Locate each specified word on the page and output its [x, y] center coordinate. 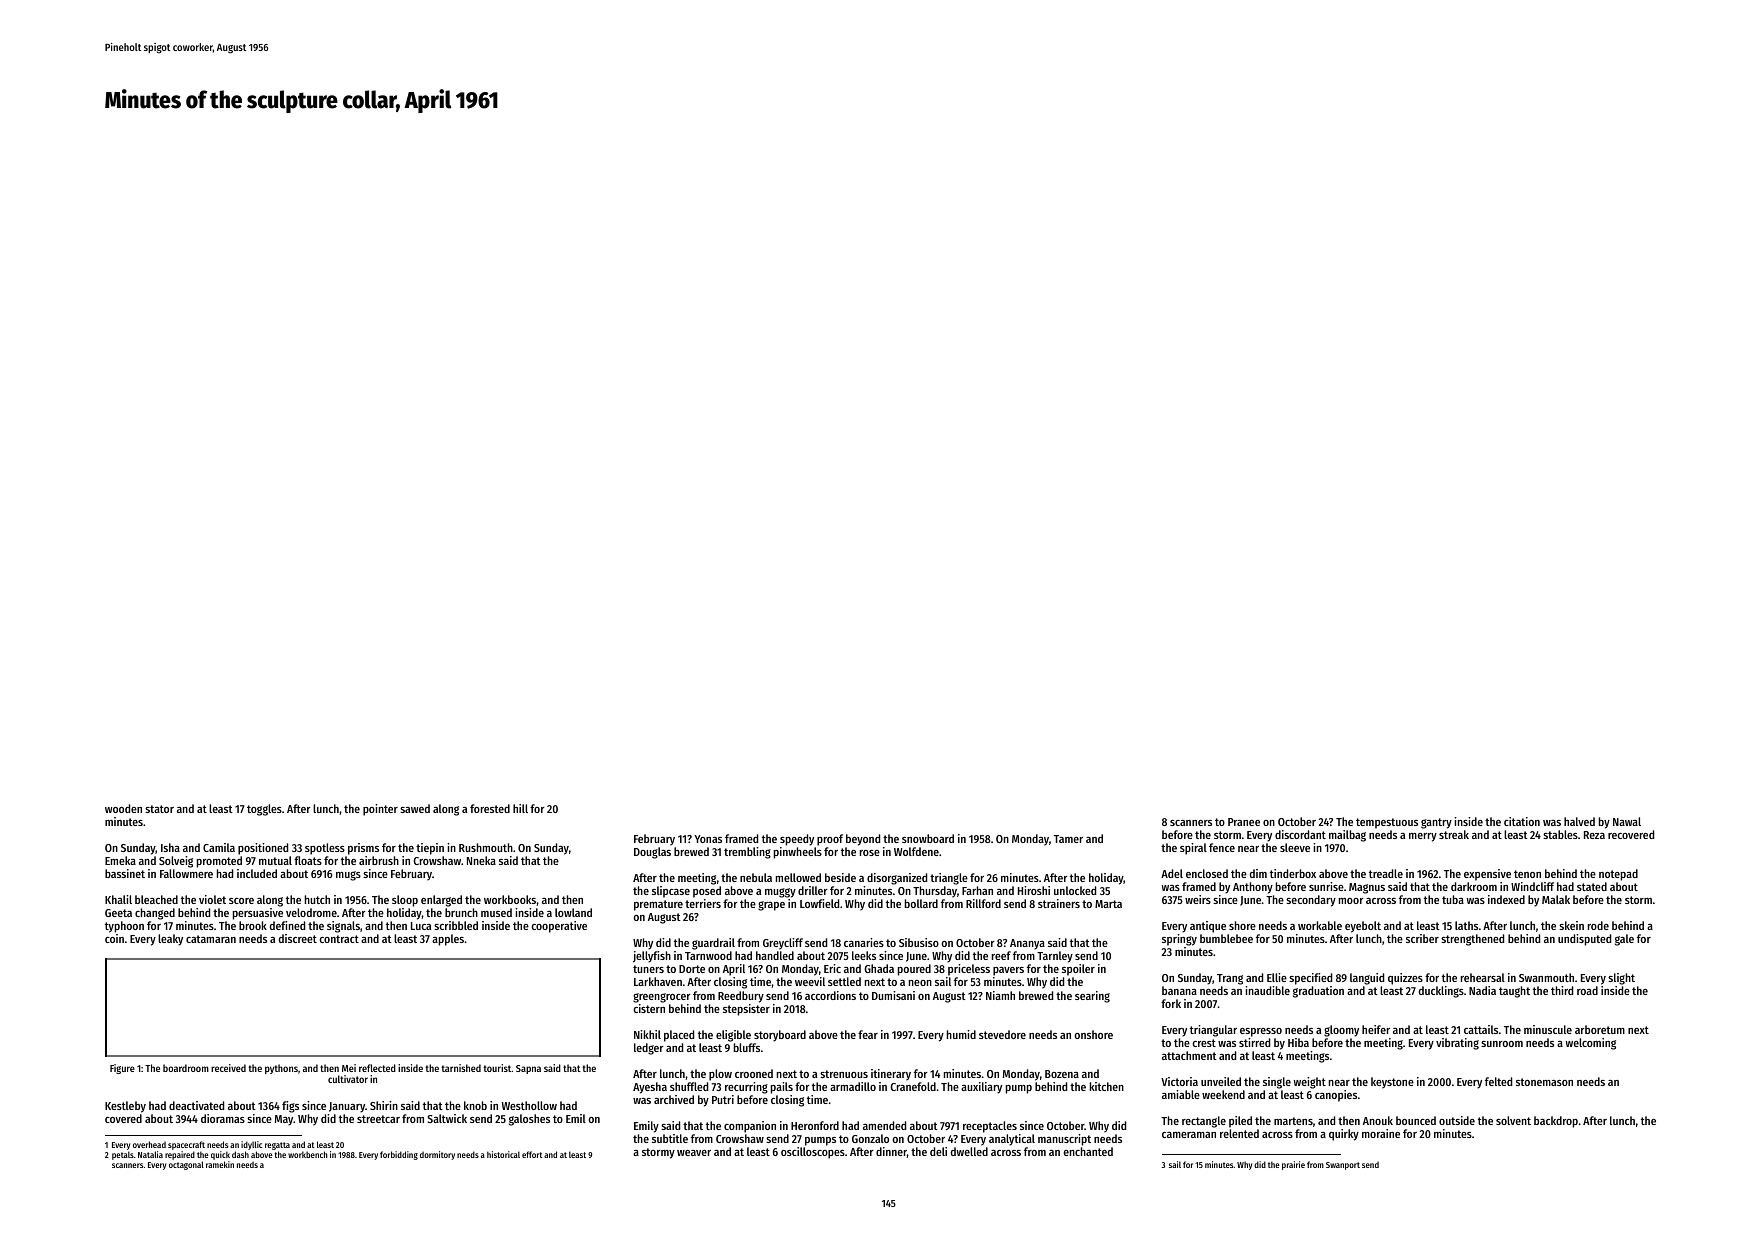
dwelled [969, 1151]
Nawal [1627, 821]
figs [290, 1107]
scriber [1422, 938]
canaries [864, 942]
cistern [649, 1008]
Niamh [1000, 995]
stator [159, 809]
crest [1204, 1043]
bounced [1416, 1120]
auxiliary [981, 1088]
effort [532, 1154]
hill [520, 808]
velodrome [311, 912]
